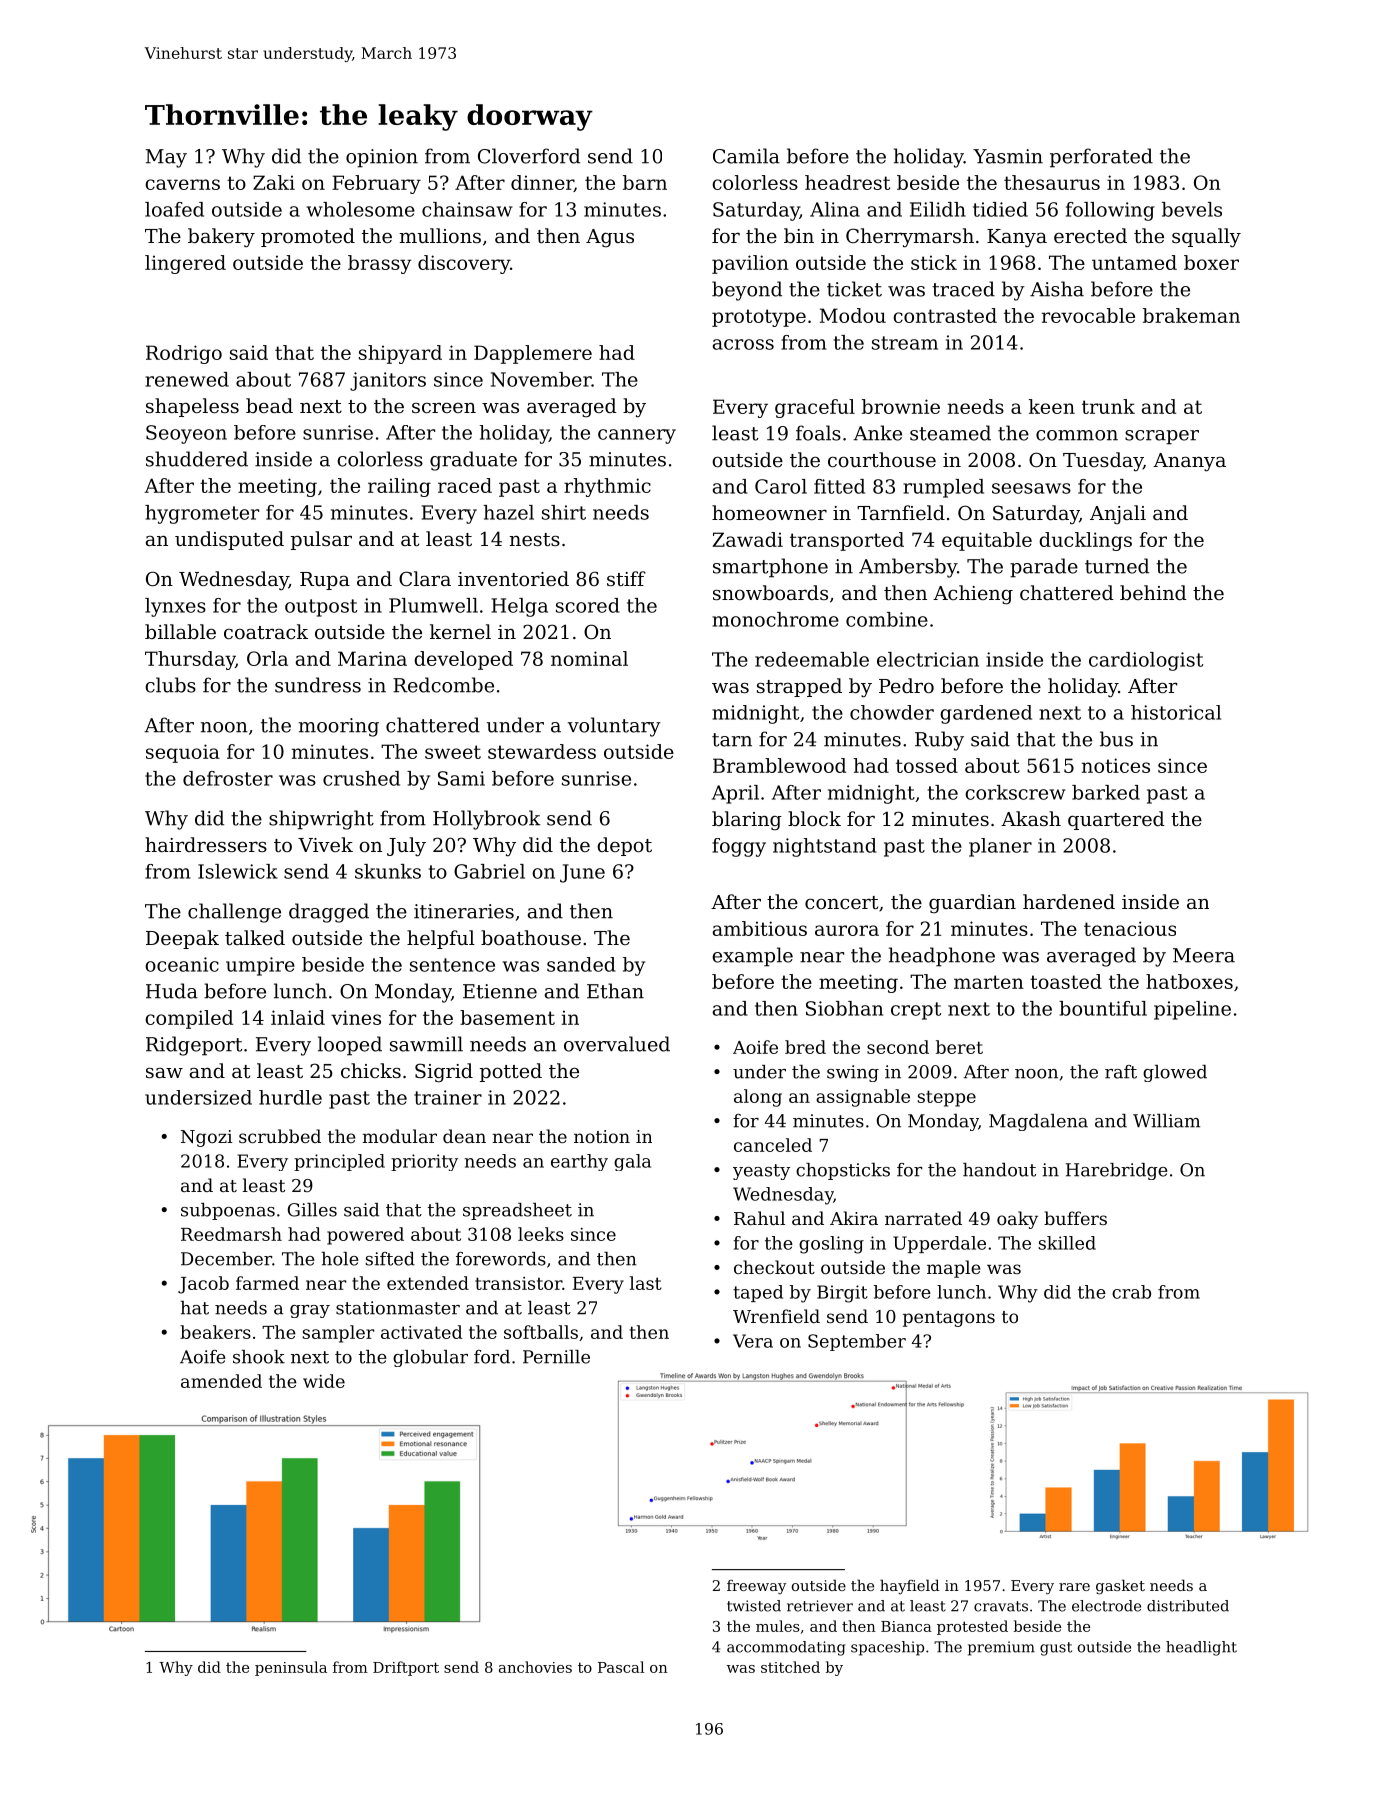 The height and width of the document is (1796, 1388). What do you see at coordinates (542, 751) in the document?
I see `stewardess` at bounding box center [542, 751].
